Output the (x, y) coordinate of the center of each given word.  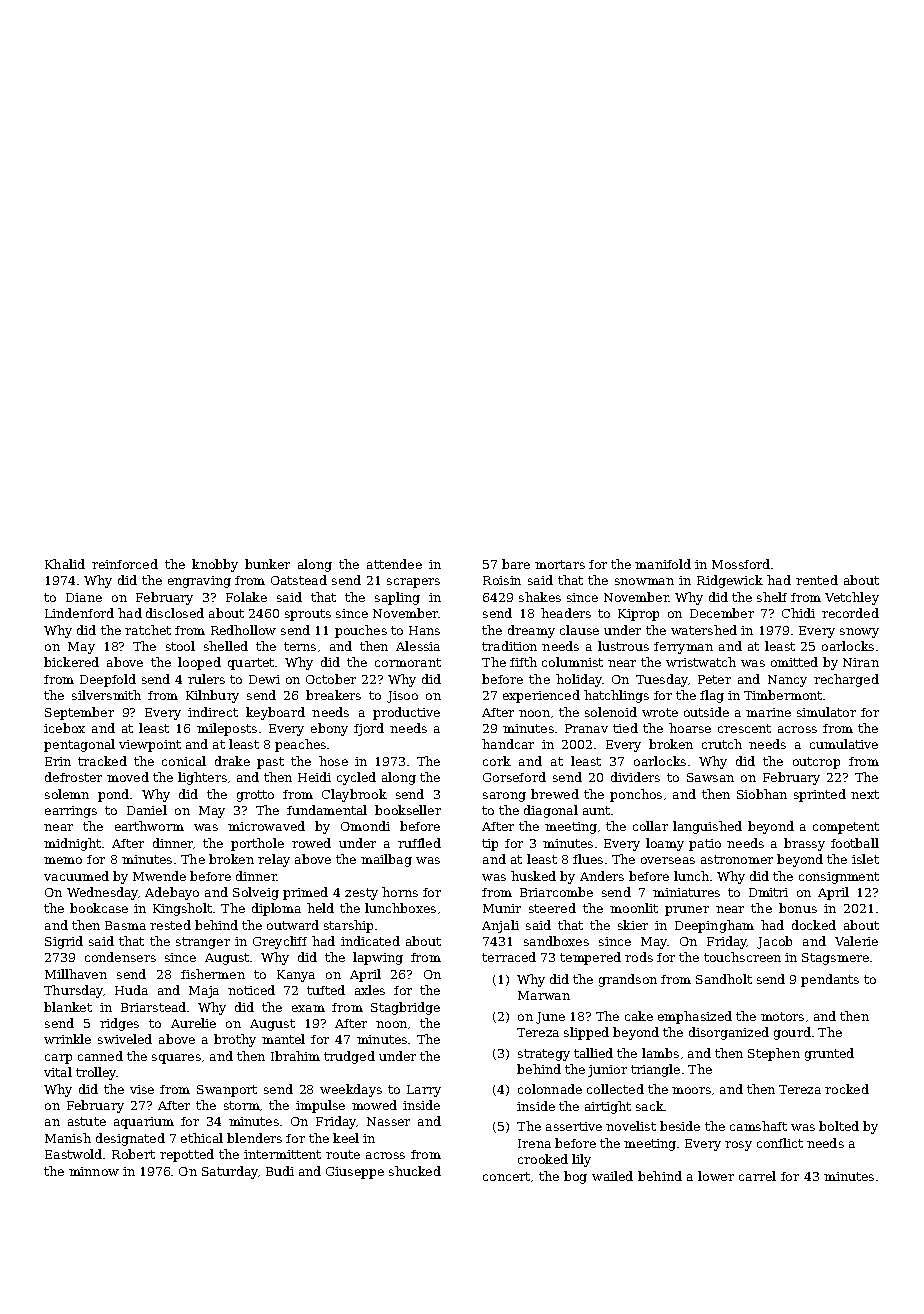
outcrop (816, 763)
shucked (415, 1171)
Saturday (230, 1172)
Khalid (65, 564)
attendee (394, 564)
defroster (73, 777)
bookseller (408, 810)
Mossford (741, 564)
